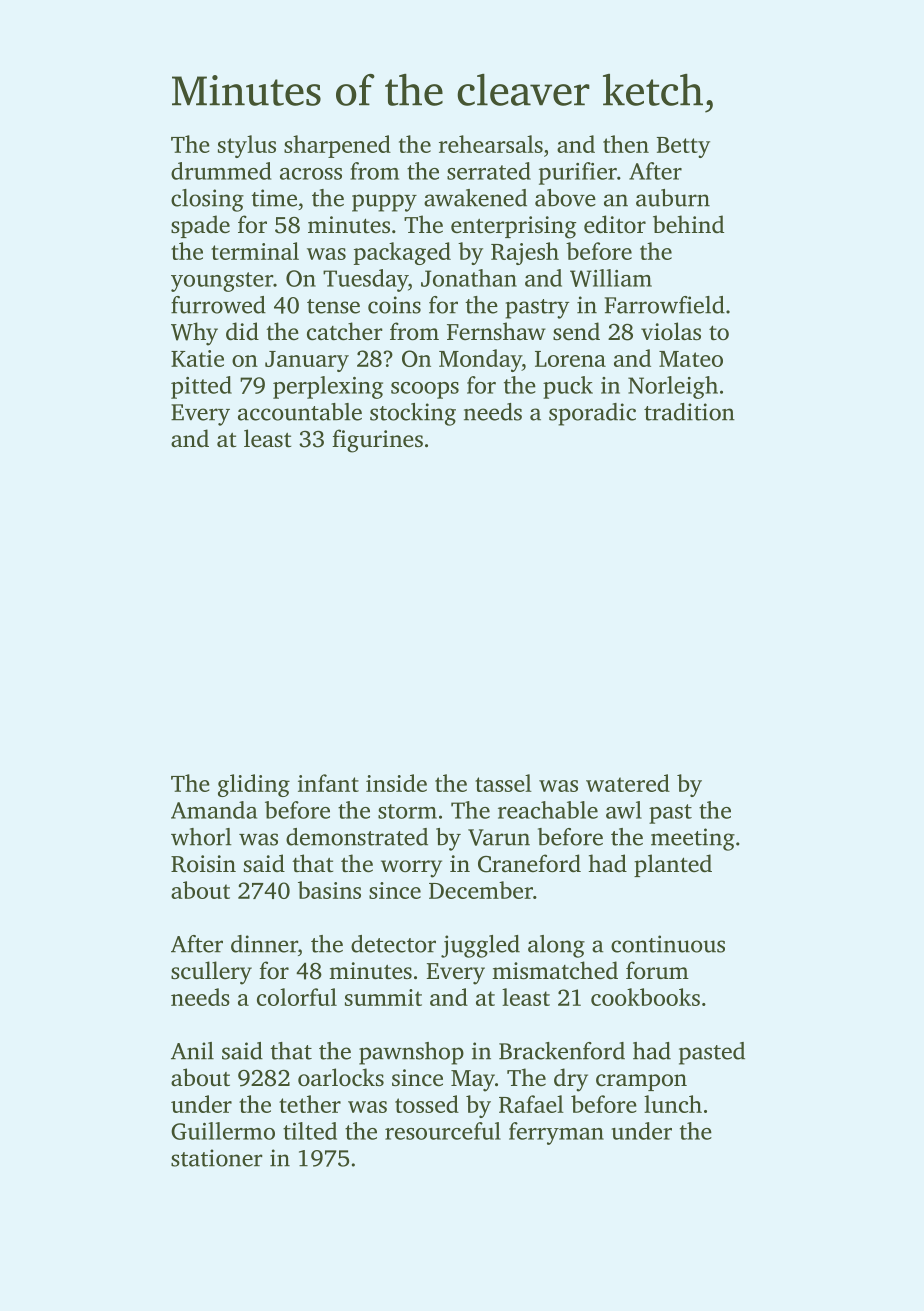 This screenshot has width=924, height=1311. I want to click on stylus, so click(247, 146).
